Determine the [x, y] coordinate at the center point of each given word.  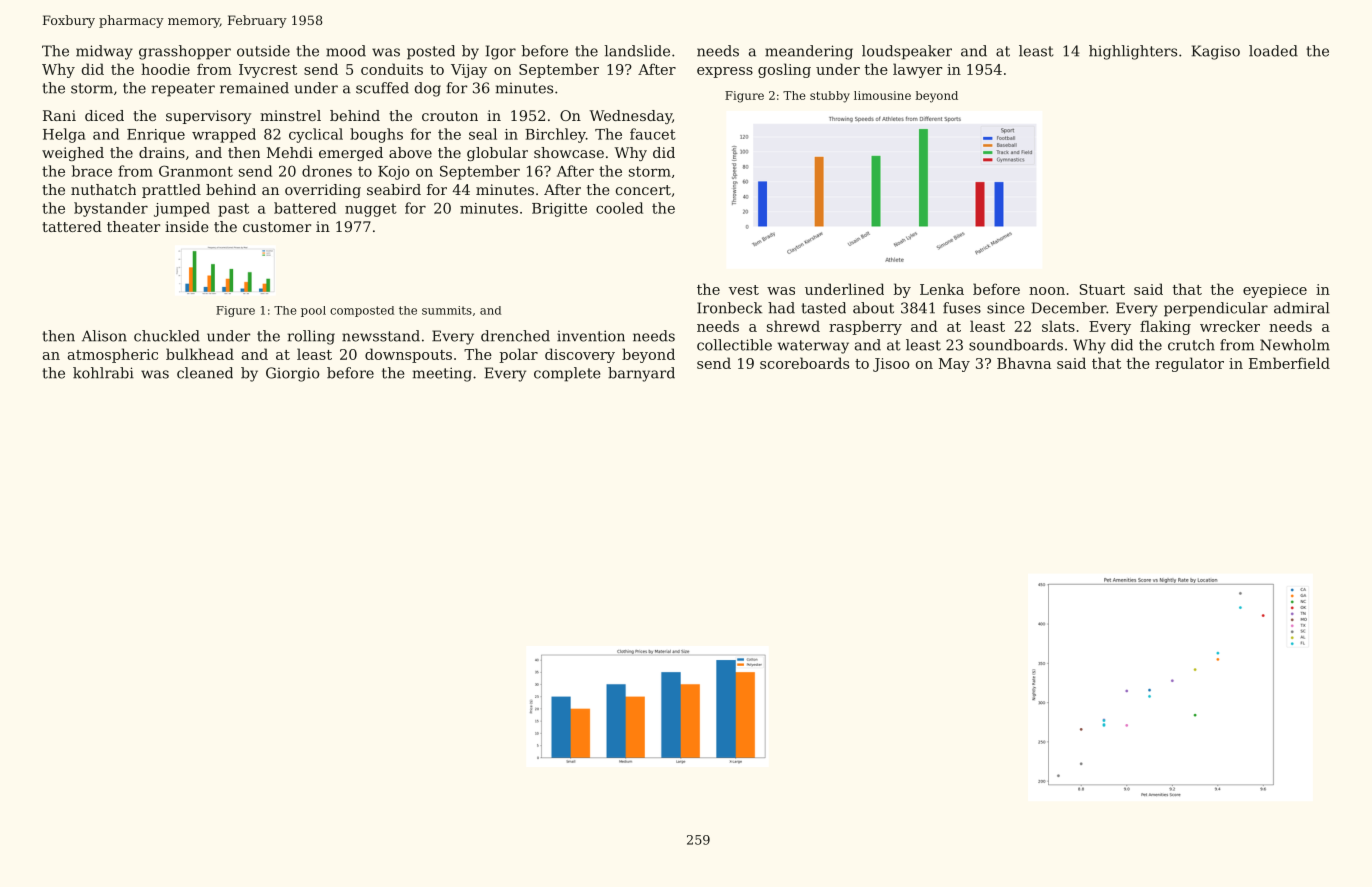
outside [263, 51]
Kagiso [1216, 52]
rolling [311, 337]
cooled [619, 208]
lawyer [917, 70]
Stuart [1102, 289]
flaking [1165, 327]
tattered [72, 226]
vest [744, 290]
